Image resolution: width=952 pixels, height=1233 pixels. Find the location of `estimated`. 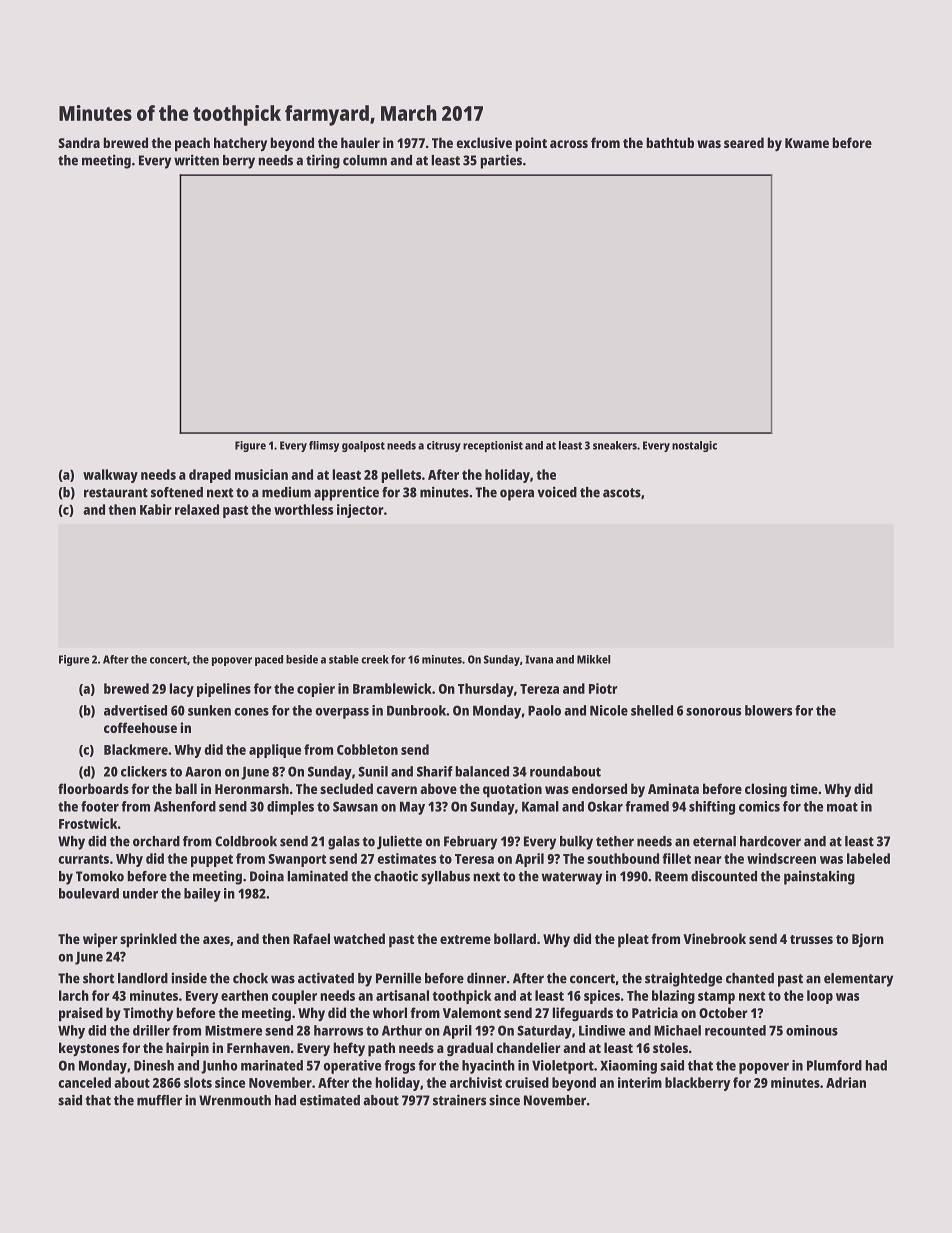

estimated is located at coordinates (330, 1100).
